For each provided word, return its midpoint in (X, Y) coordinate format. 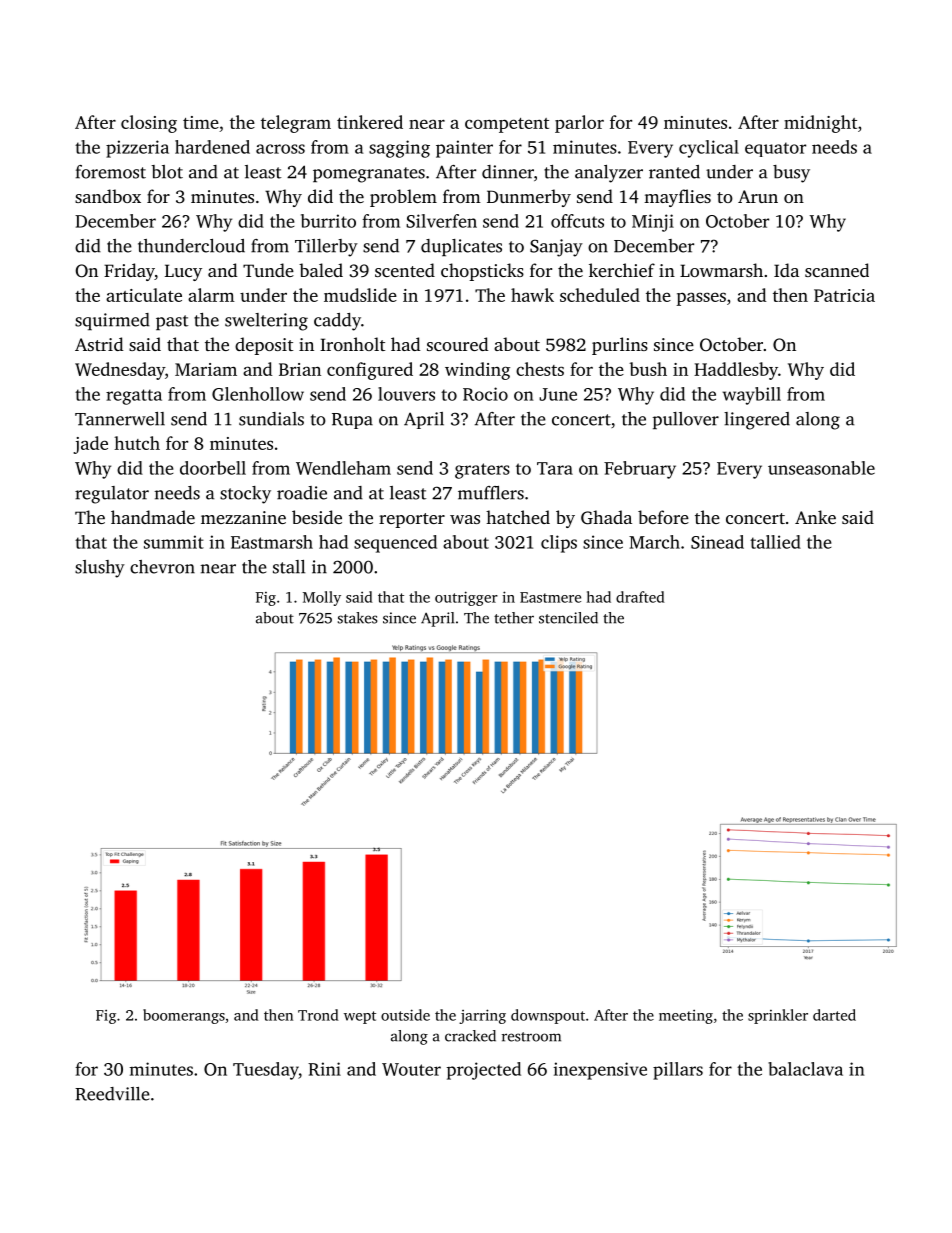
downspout (548, 1016)
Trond (318, 1015)
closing (149, 124)
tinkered (370, 122)
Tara (555, 468)
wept (360, 1017)
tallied (775, 542)
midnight (820, 124)
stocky (245, 495)
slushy (100, 569)
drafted (640, 597)
